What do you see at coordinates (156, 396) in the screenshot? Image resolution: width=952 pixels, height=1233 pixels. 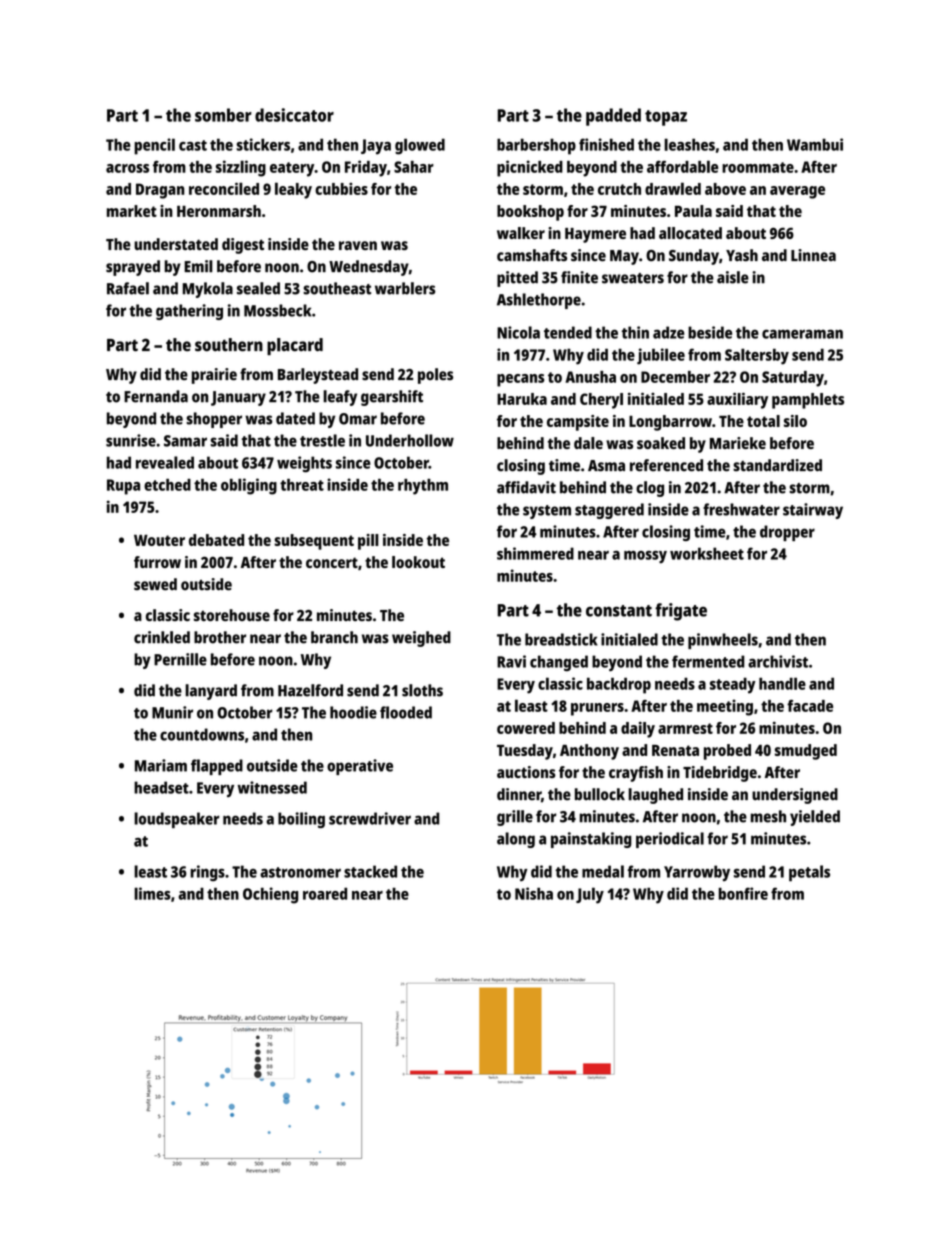 I see `Fernanda` at bounding box center [156, 396].
